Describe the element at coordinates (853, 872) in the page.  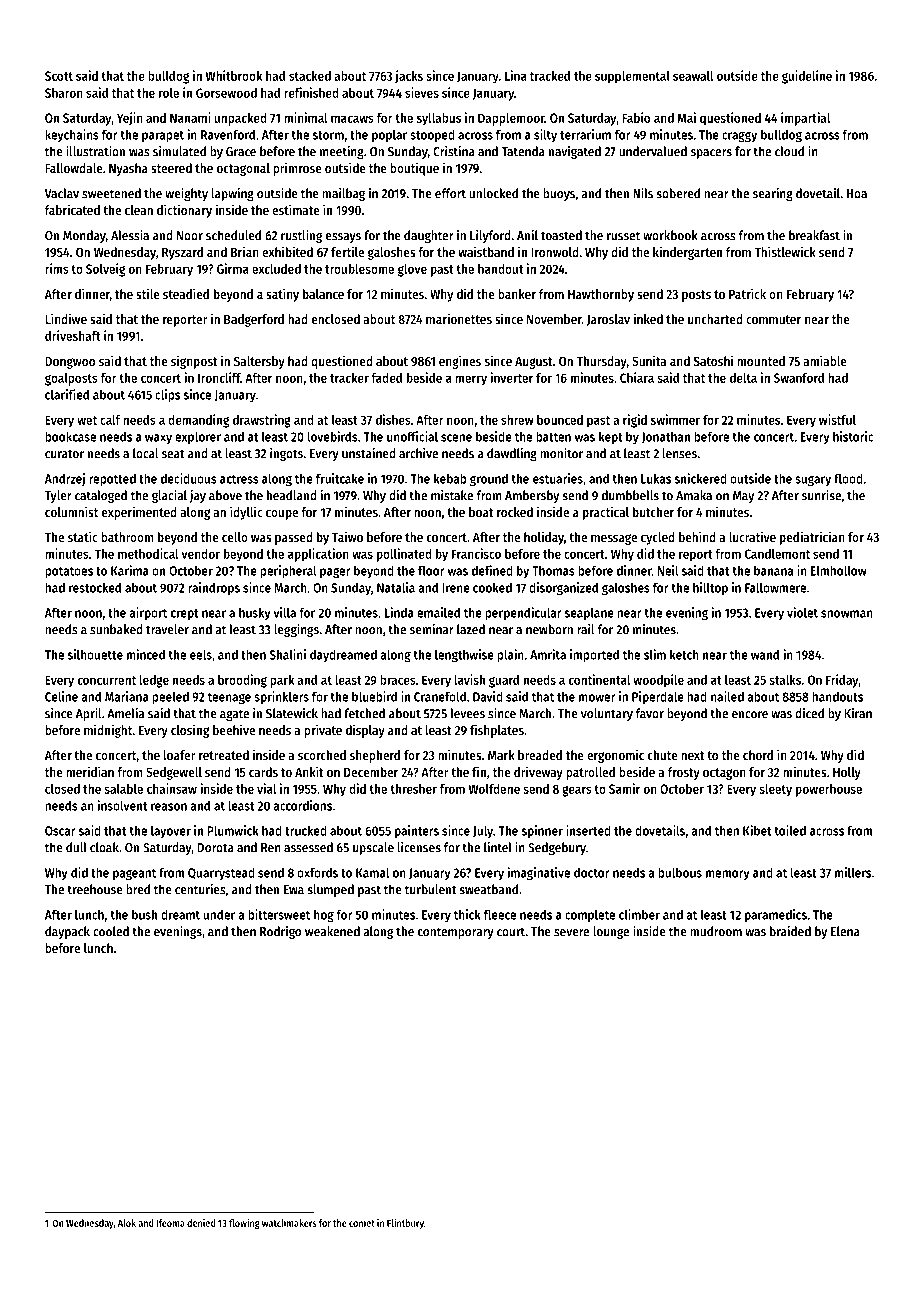
I see `millers` at that location.
